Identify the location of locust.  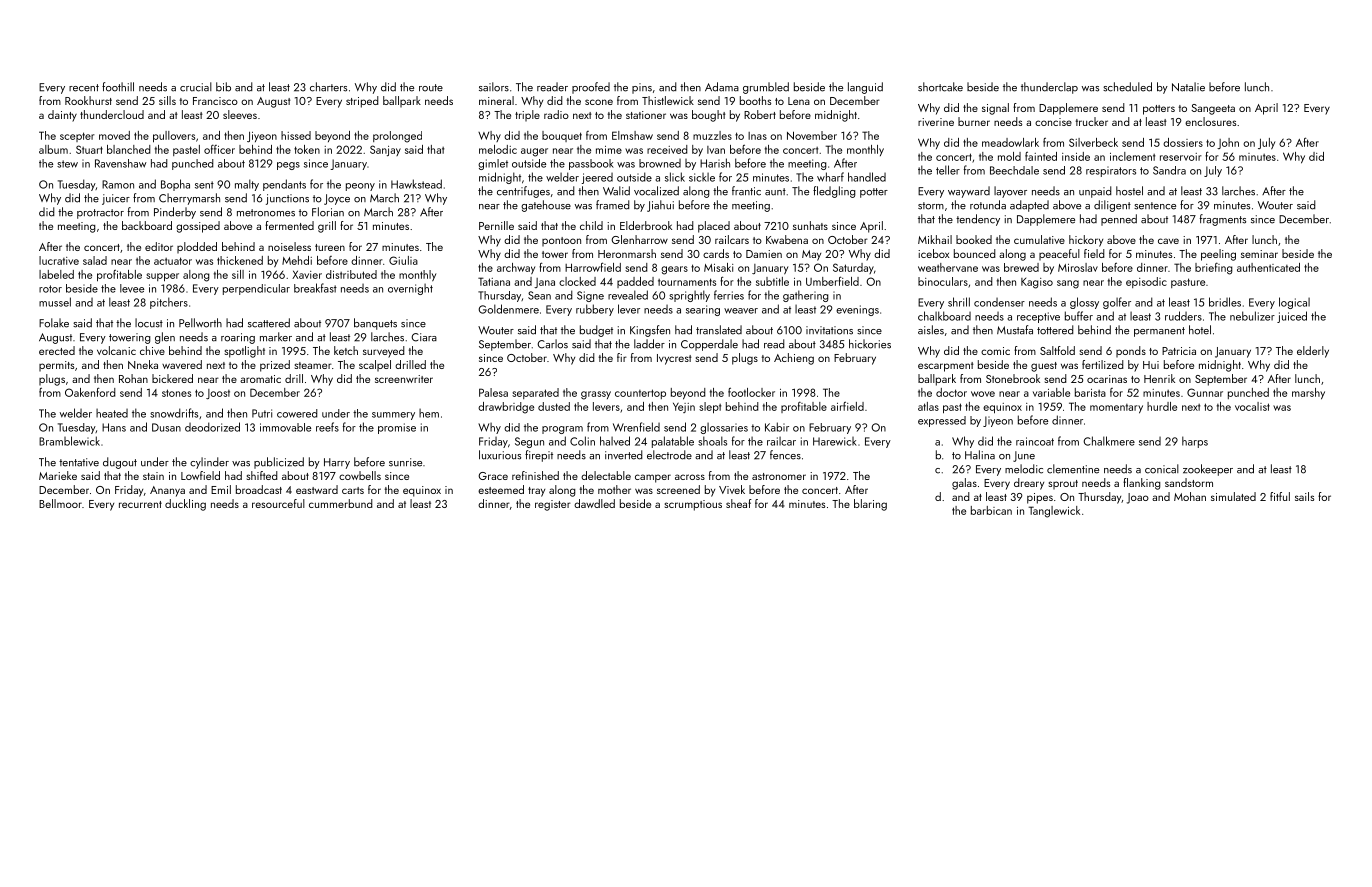
(149, 323).
